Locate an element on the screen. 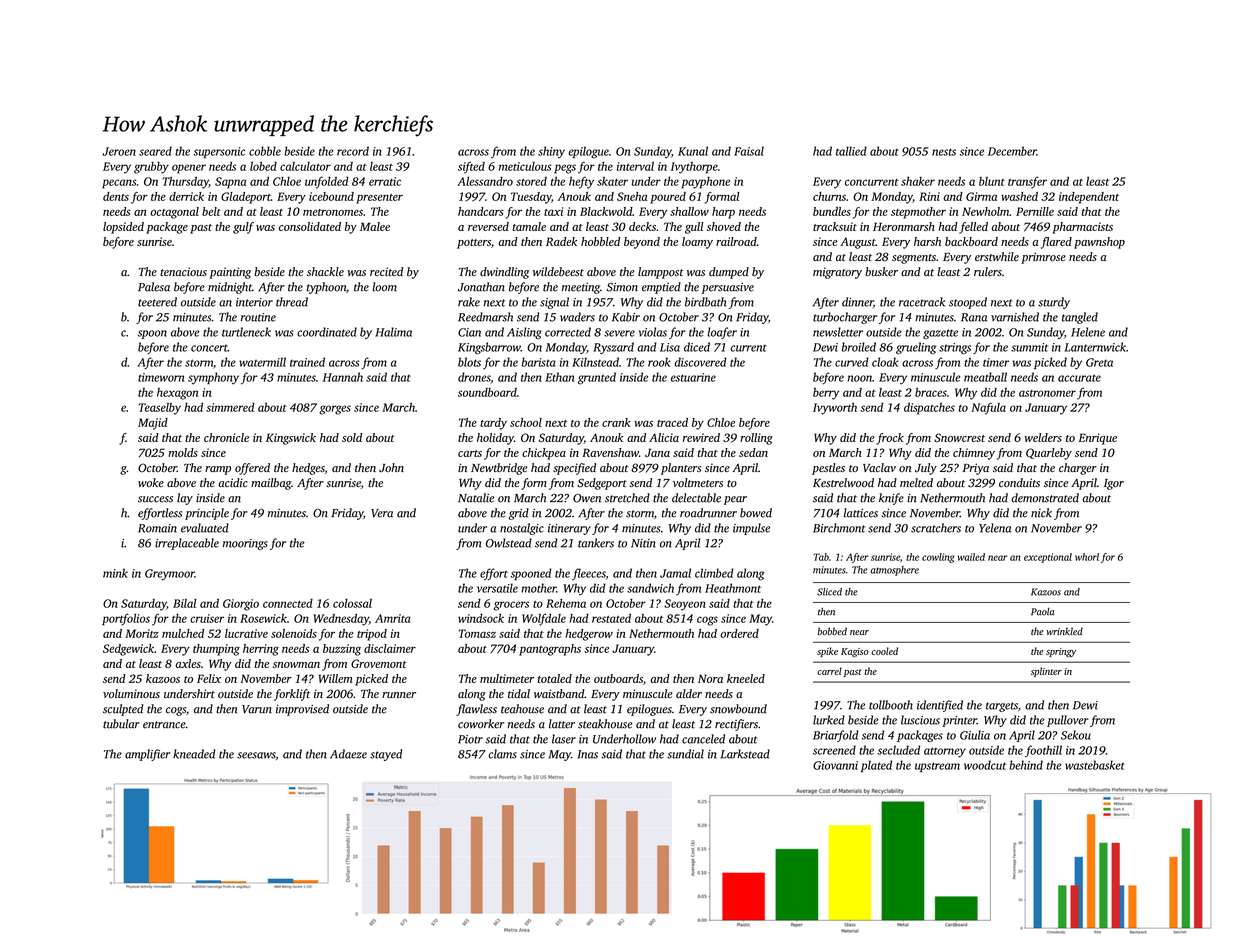 This screenshot has width=1233, height=952. conduits is located at coordinates (1019, 482).
